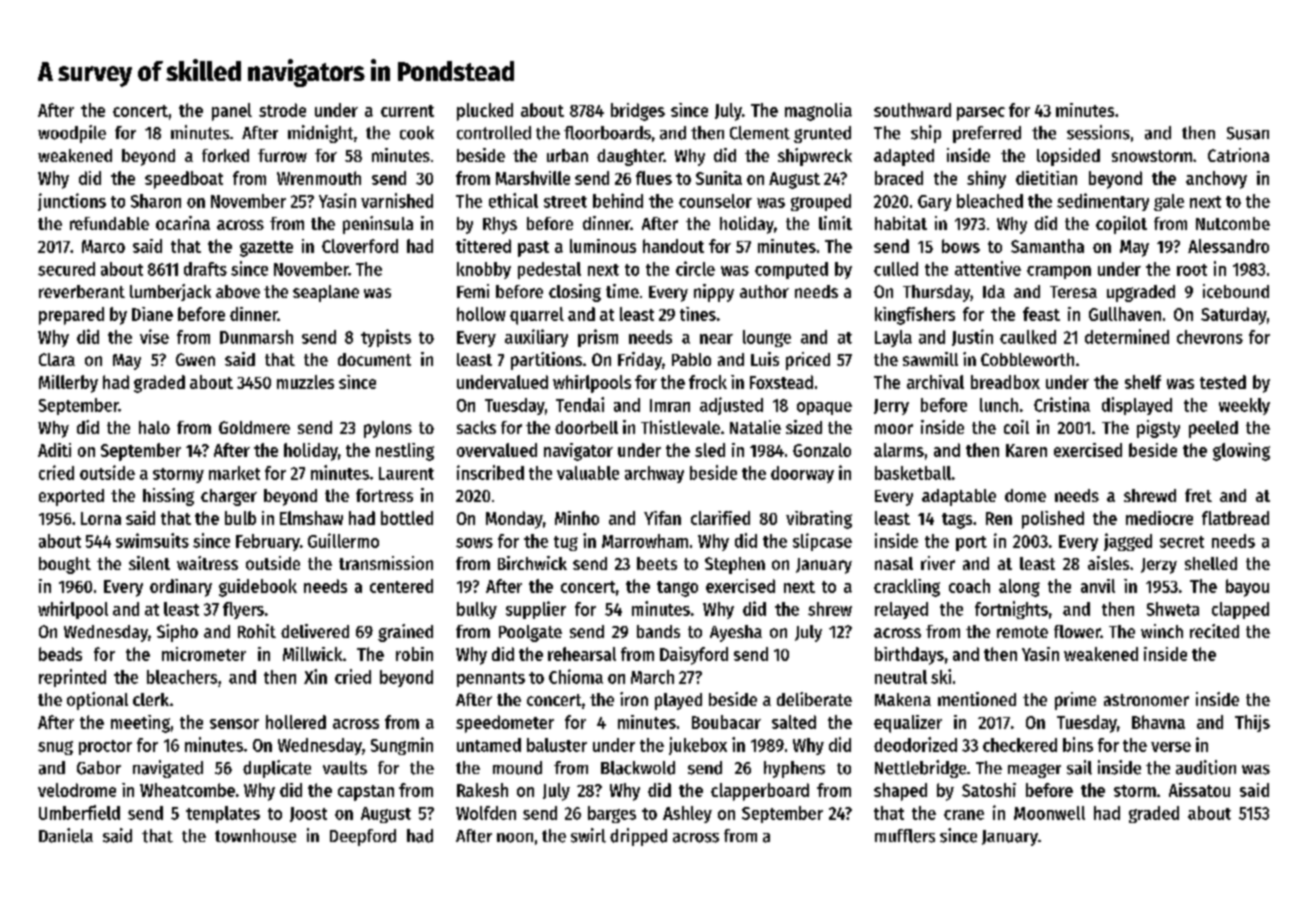 The height and width of the screenshot is (924, 1308). What do you see at coordinates (319, 178) in the screenshot?
I see `Wrenmouth` at bounding box center [319, 178].
